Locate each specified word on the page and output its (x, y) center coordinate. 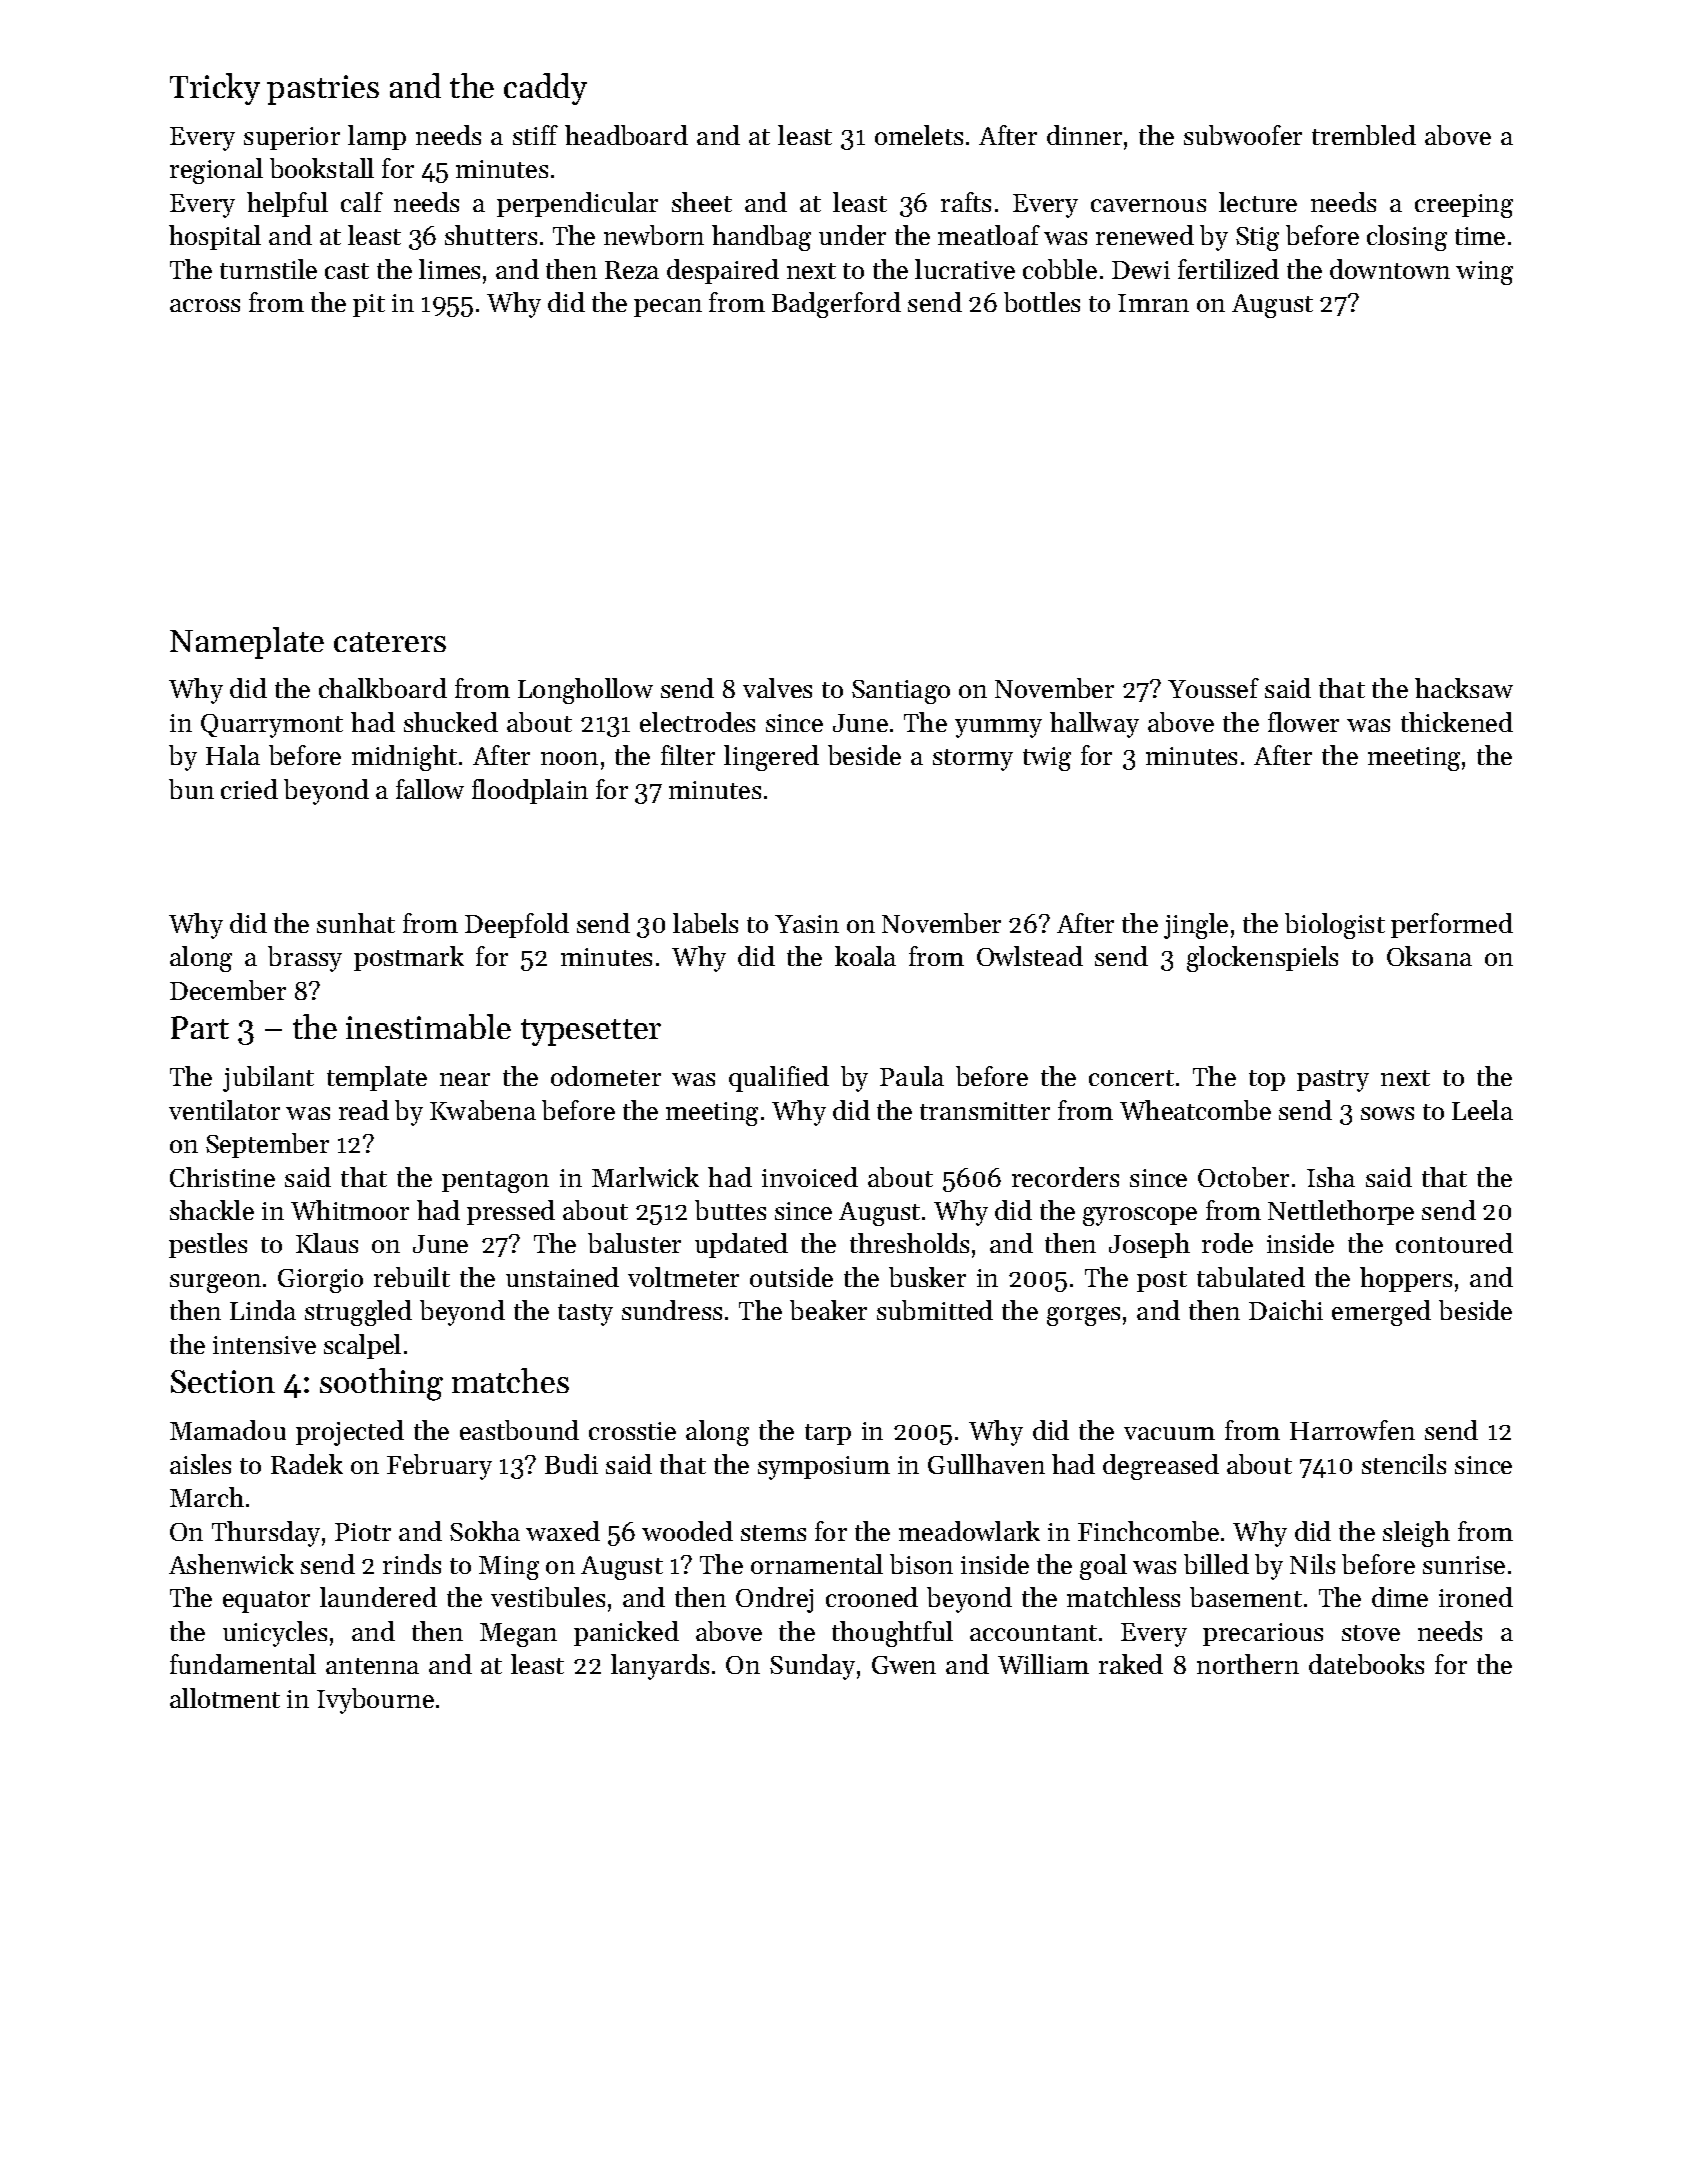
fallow (430, 789)
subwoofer (1243, 135)
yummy (998, 728)
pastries (323, 90)
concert (1131, 1078)
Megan (518, 1635)
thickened (1457, 722)
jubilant (268, 1079)
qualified (779, 1079)
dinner (1084, 135)
